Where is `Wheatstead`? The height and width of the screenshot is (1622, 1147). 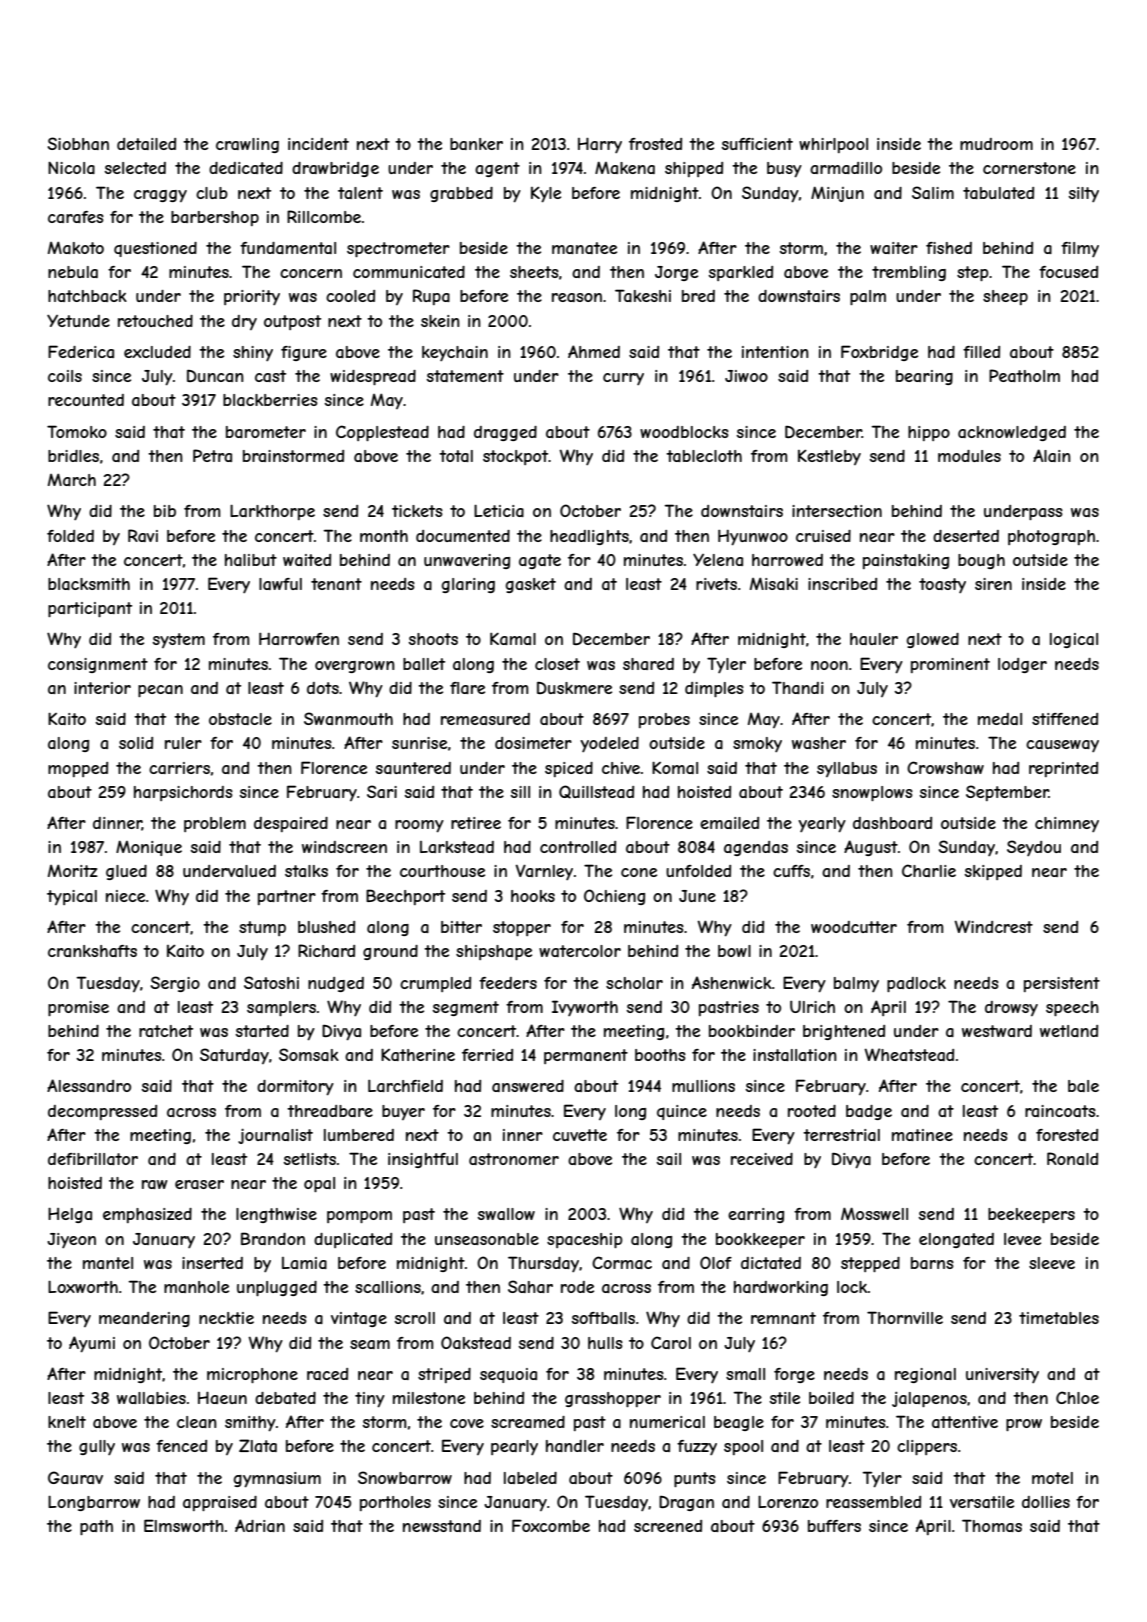
Wheatstead is located at coordinates (909, 1054).
